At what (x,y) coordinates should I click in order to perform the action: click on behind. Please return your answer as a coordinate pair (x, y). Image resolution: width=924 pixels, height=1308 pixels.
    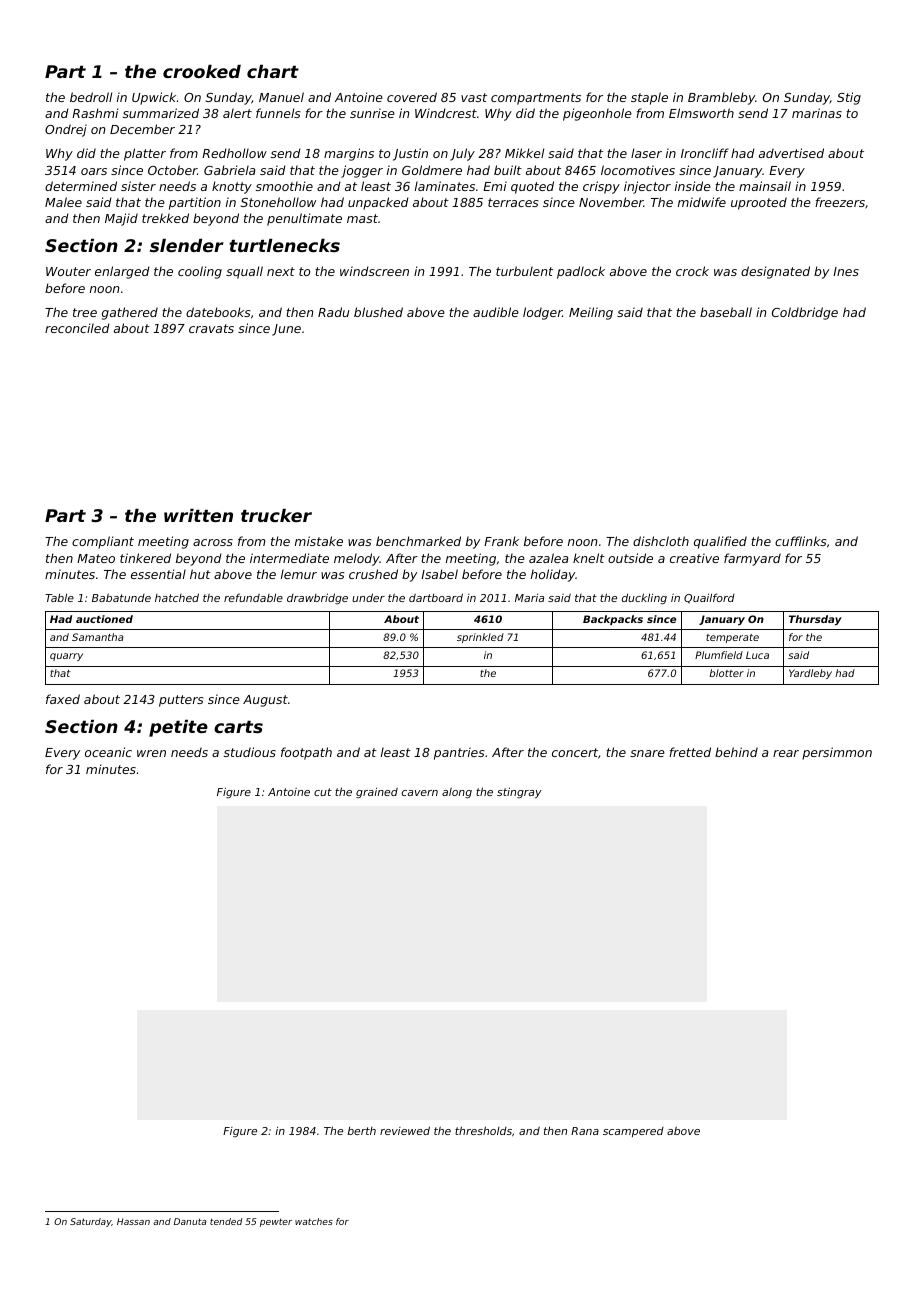
    Looking at the image, I should click on (736, 752).
